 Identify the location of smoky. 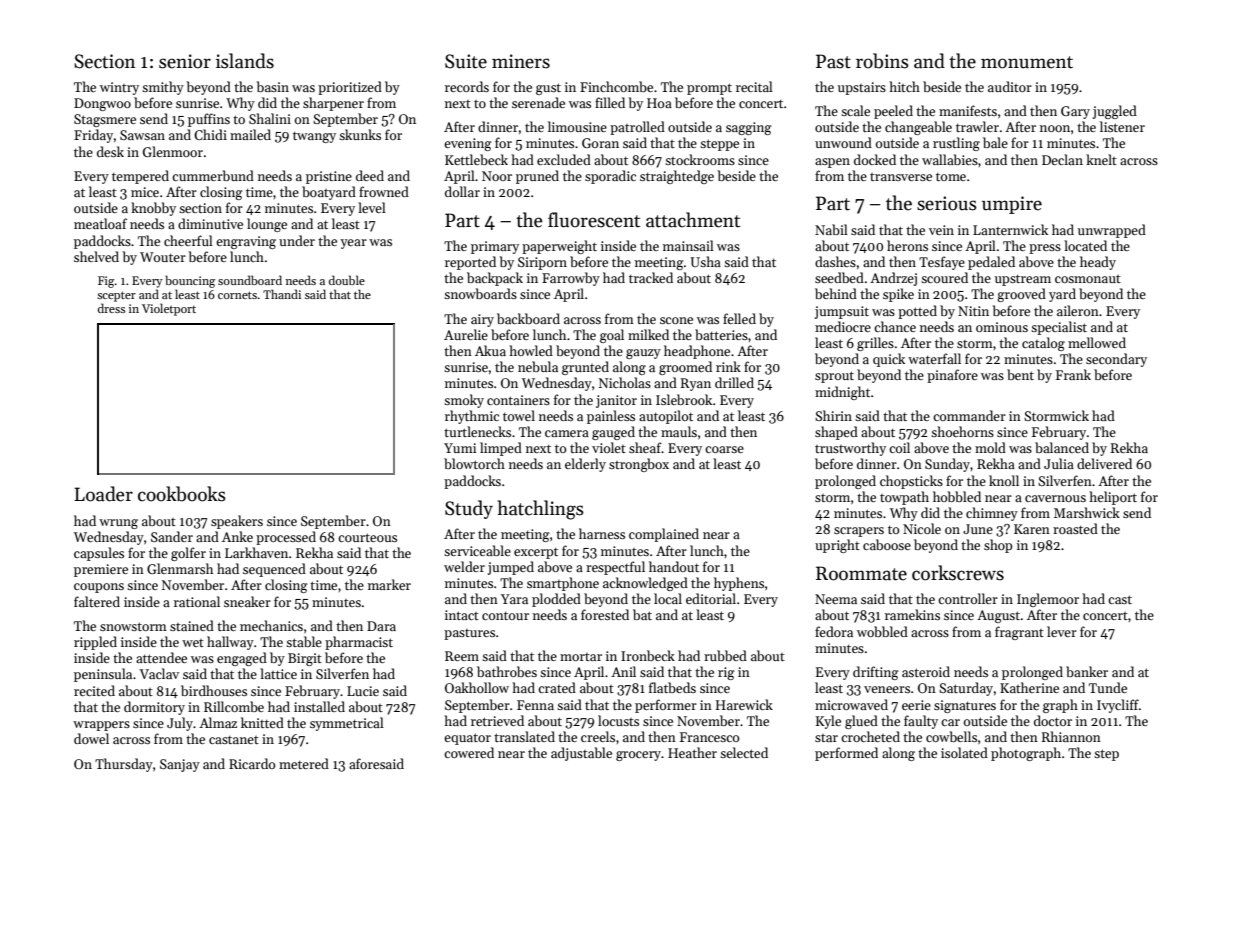
(464, 401).
